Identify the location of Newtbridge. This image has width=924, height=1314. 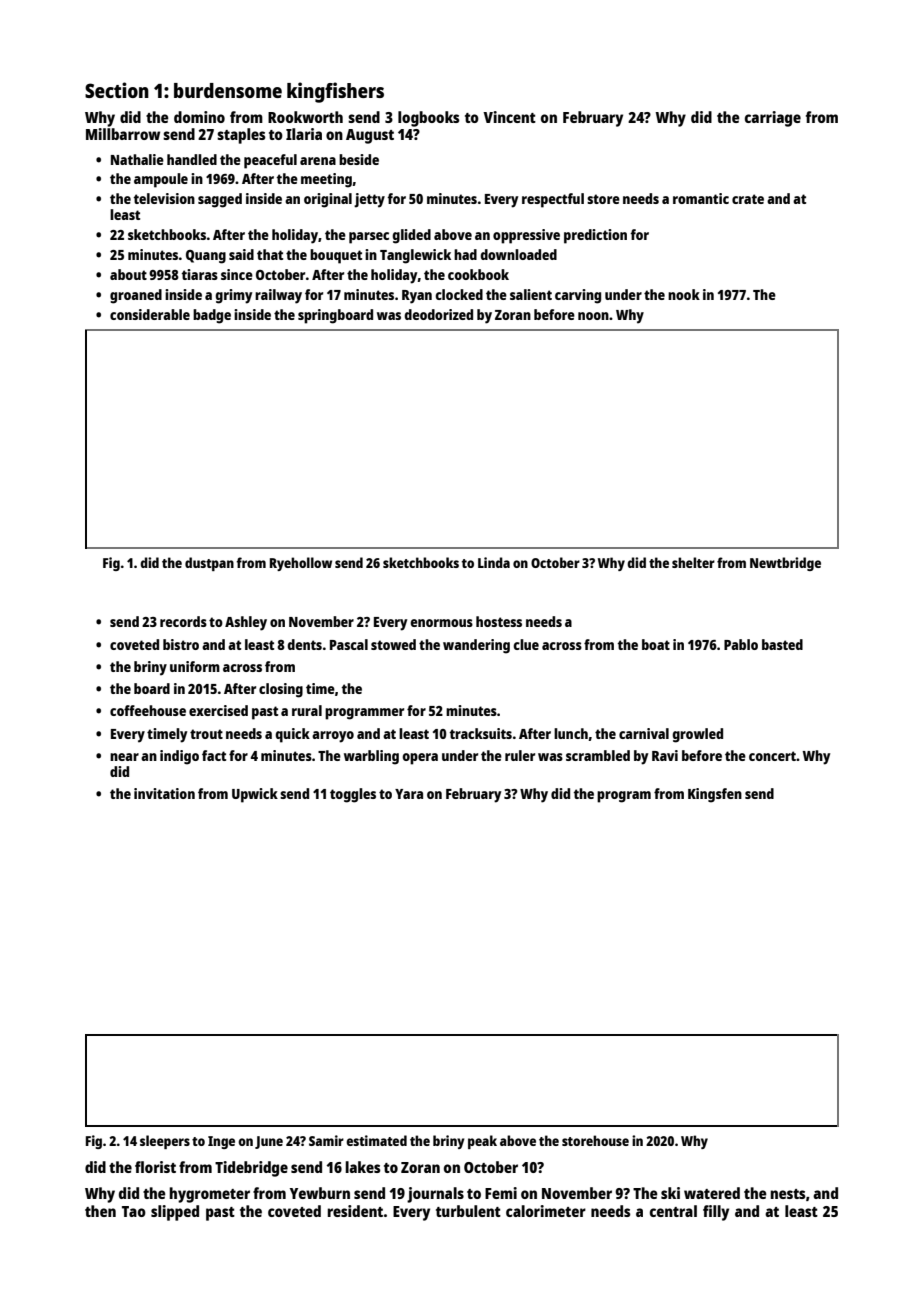
(785, 564).
